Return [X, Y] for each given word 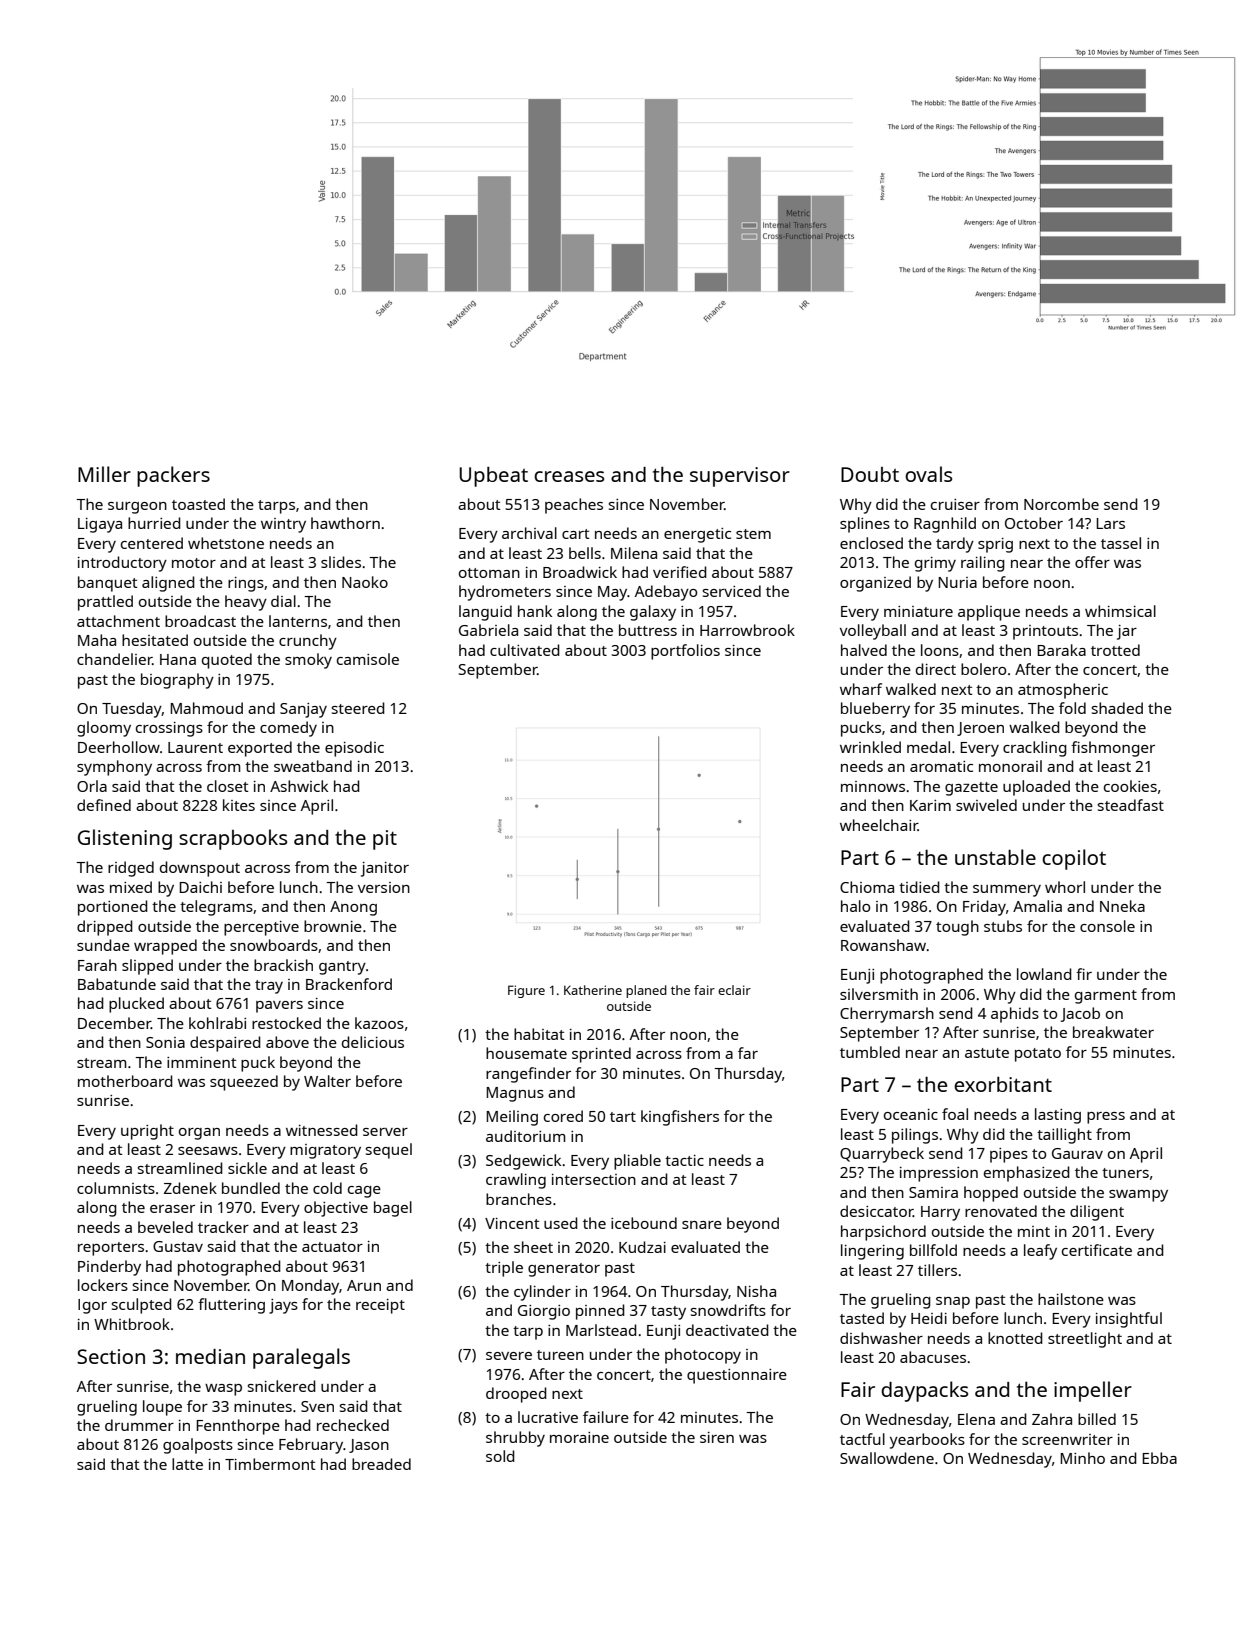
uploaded [1036, 788]
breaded [381, 1464]
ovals [928, 474]
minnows [873, 786]
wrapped [165, 947]
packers [173, 476]
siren [717, 1437]
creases [569, 476]
